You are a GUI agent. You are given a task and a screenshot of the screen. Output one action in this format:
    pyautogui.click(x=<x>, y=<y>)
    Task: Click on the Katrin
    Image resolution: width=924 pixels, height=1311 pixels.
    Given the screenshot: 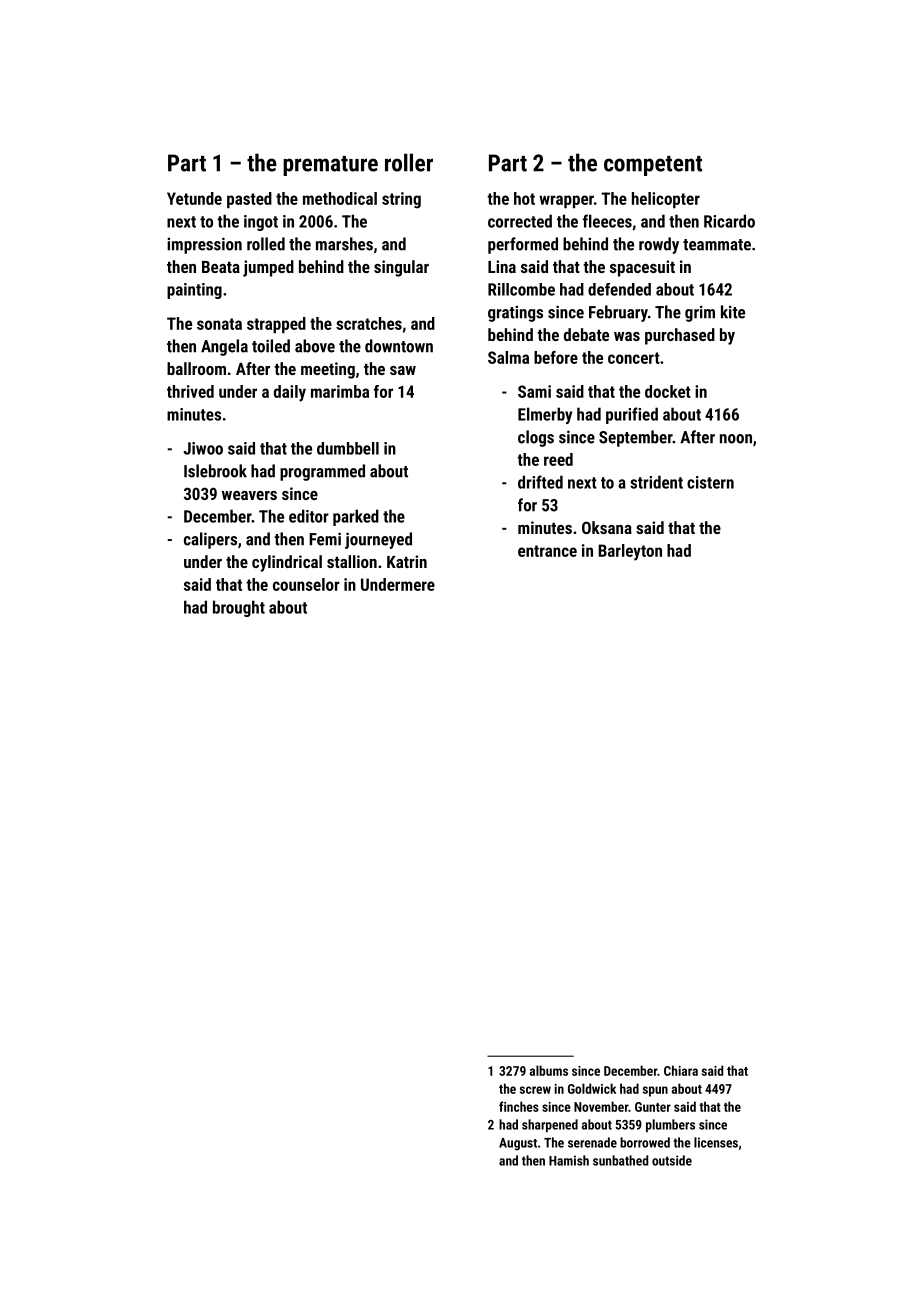 What is the action you would take?
    pyautogui.click(x=407, y=561)
